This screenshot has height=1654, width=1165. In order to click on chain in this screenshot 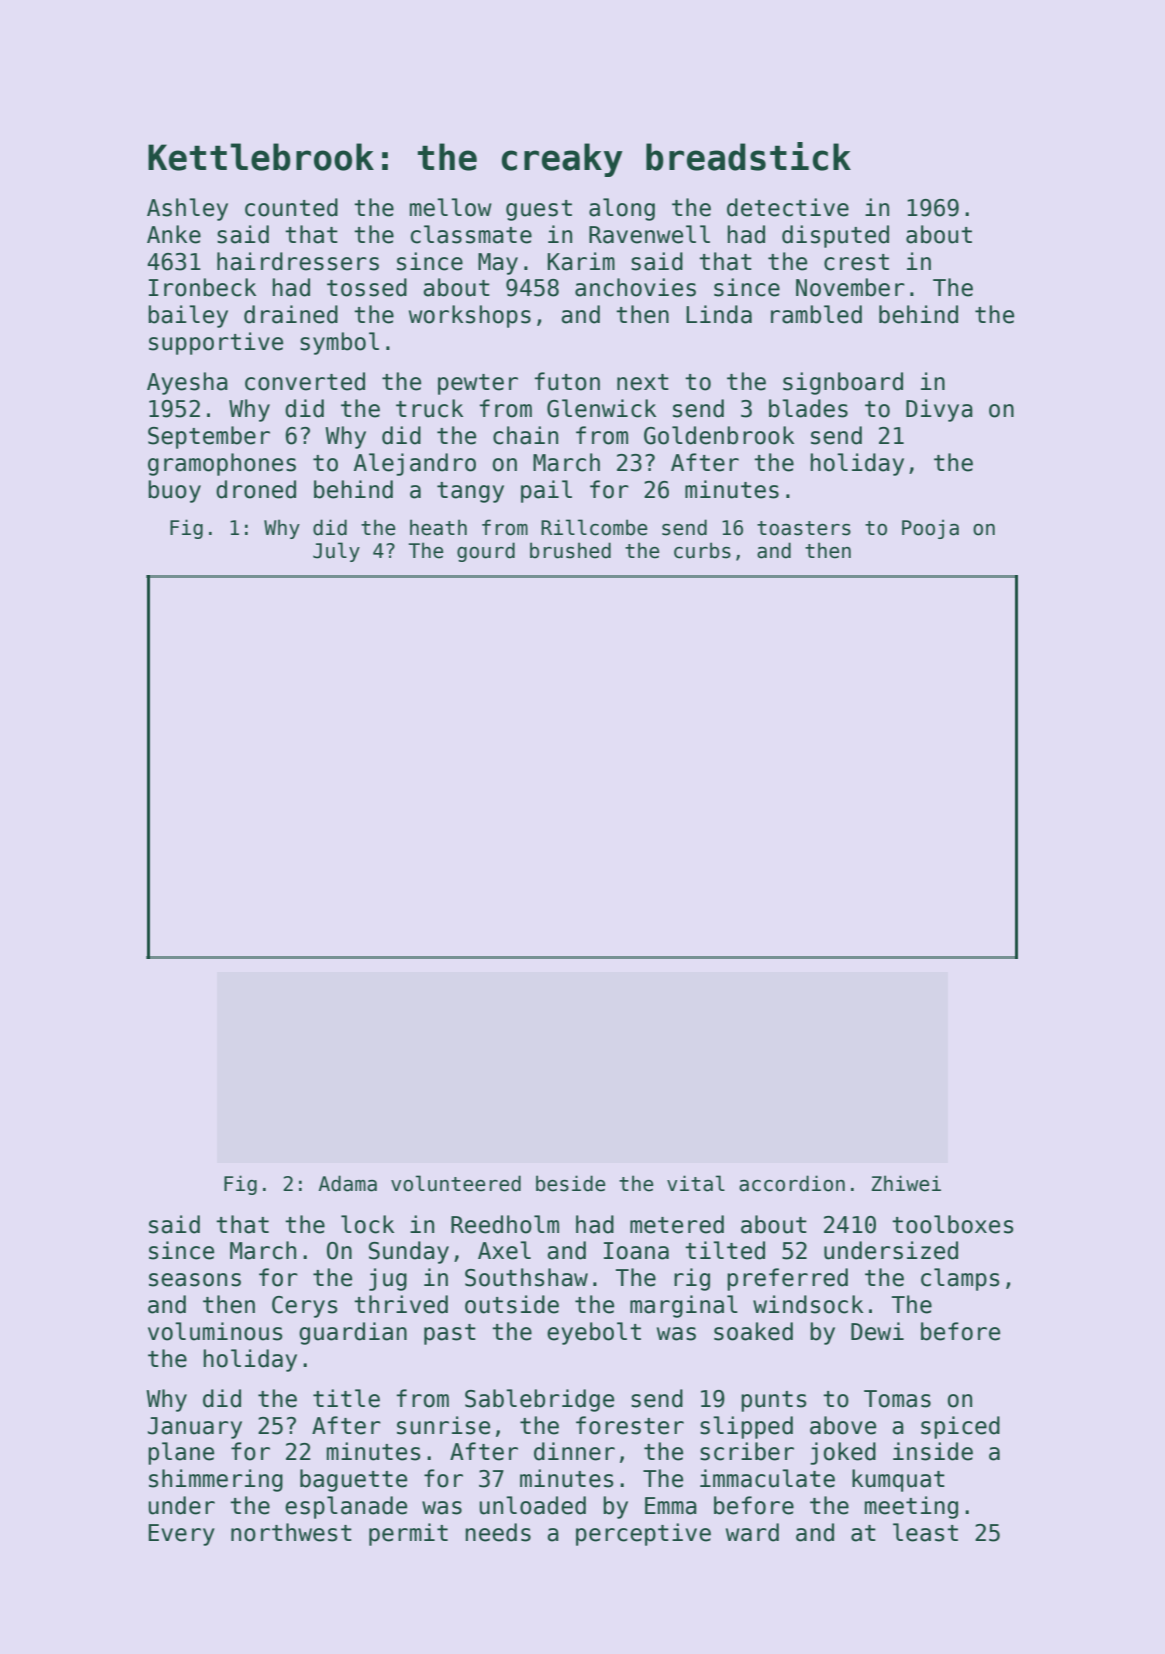, I will do `click(525, 435)`.
